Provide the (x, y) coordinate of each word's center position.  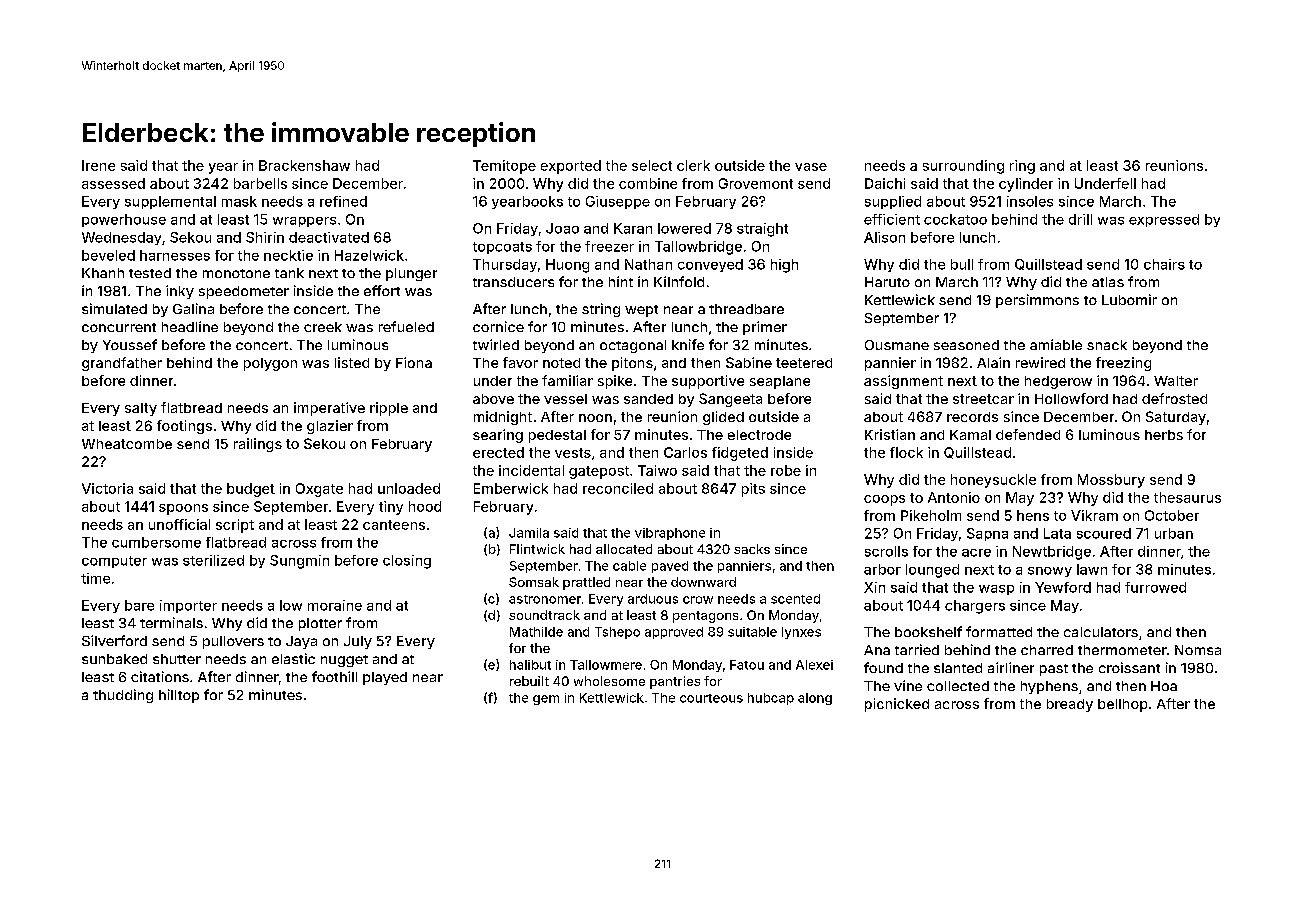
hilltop (179, 696)
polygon (270, 364)
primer (765, 328)
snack (1107, 345)
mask (239, 201)
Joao (562, 228)
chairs (1164, 264)
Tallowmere (606, 665)
